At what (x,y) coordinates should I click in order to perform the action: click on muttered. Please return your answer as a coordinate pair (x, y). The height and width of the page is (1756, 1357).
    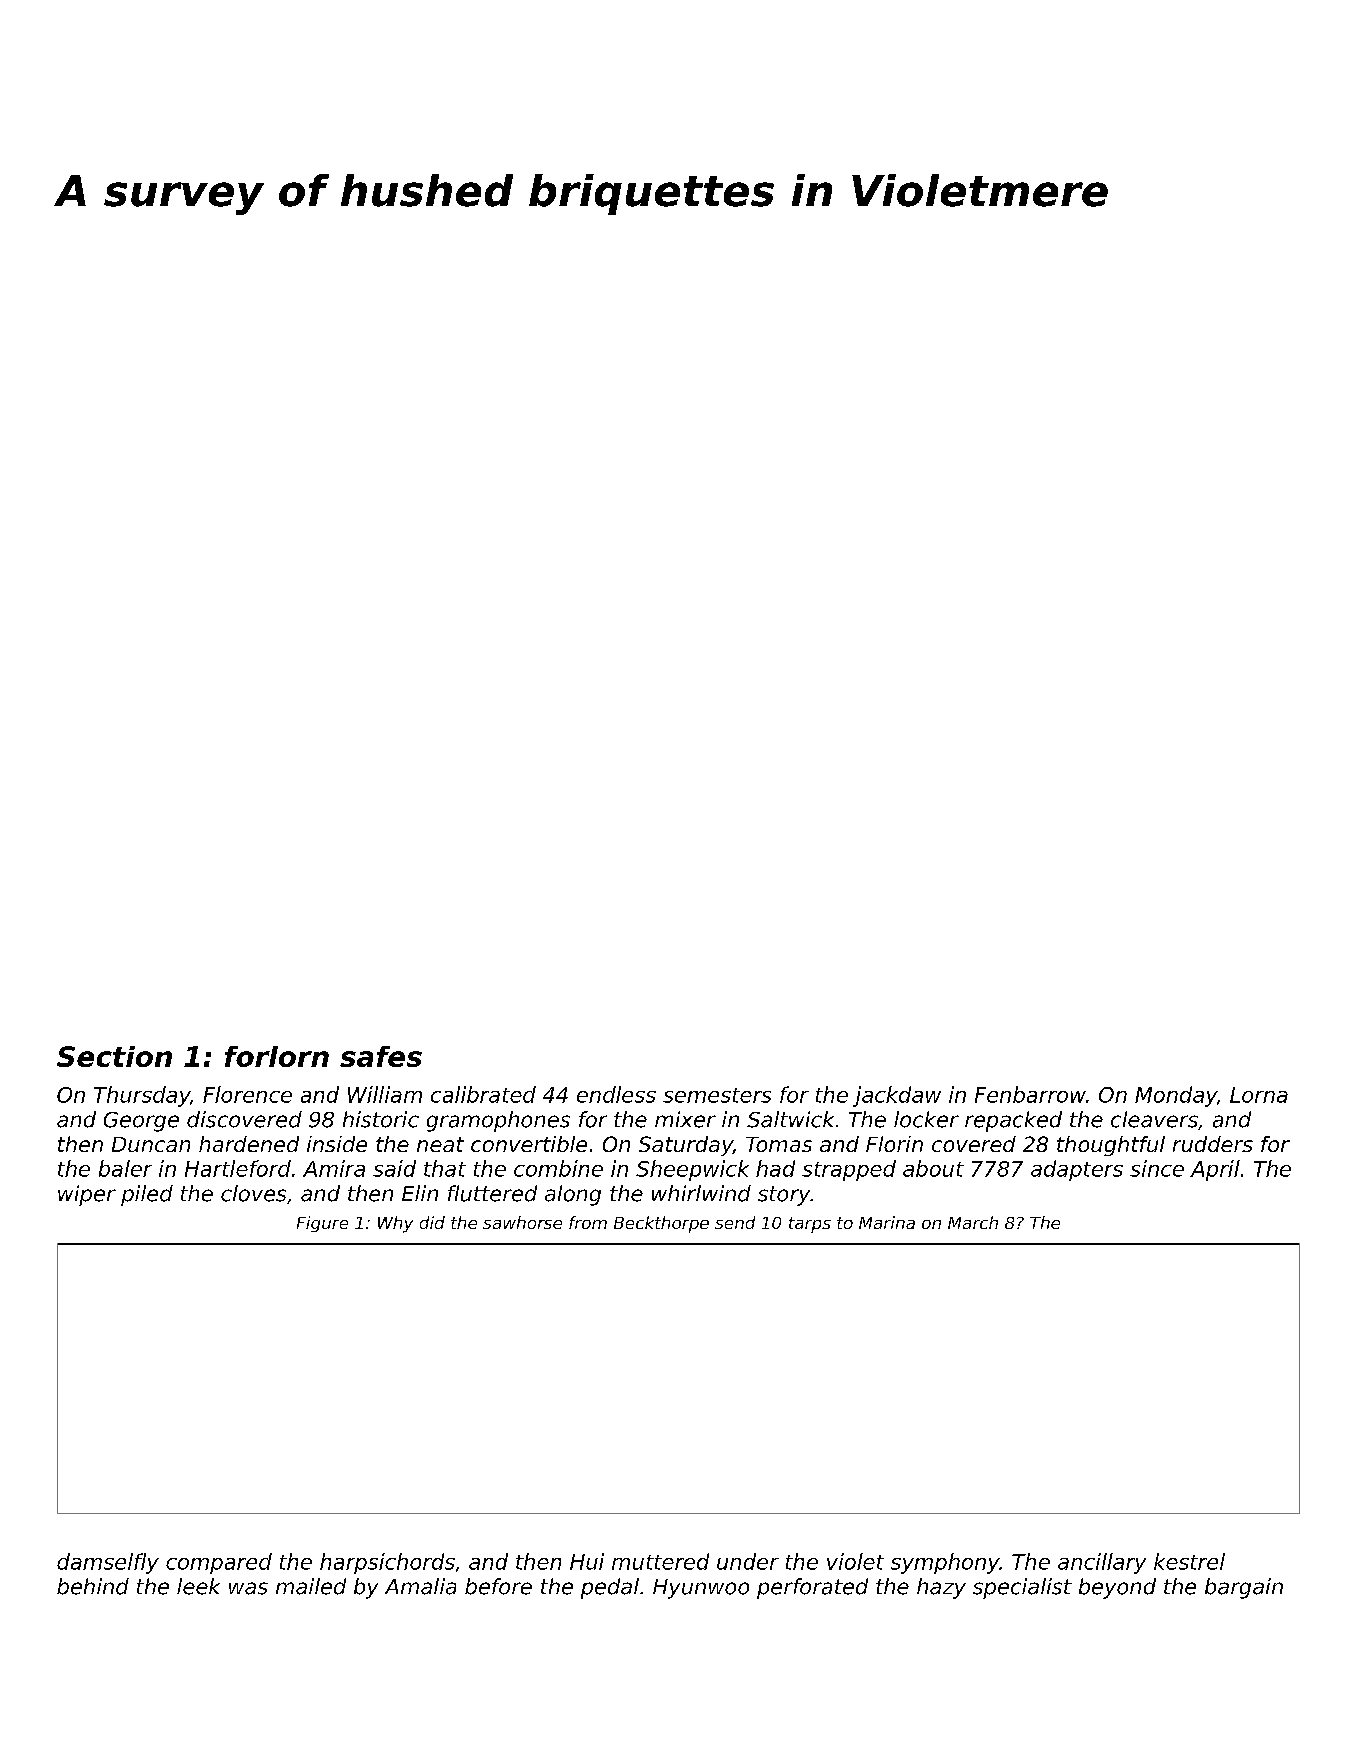
    Looking at the image, I should click on (660, 1561).
